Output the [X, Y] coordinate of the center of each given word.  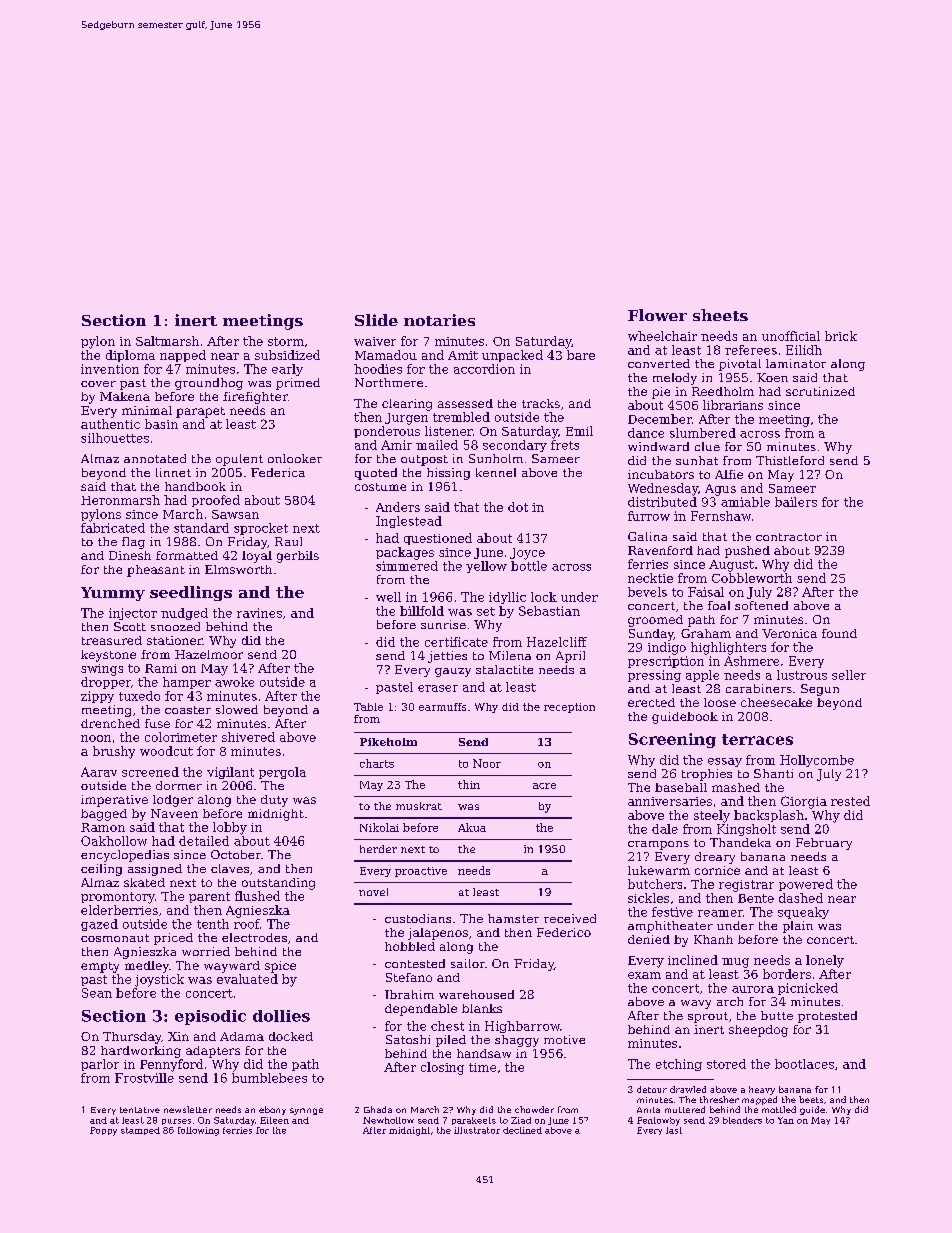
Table [368, 707]
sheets [720, 315]
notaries [439, 320]
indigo [667, 648]
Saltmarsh [167, 341]
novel [373, 892]
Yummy [113, 594]
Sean [97, 993]
